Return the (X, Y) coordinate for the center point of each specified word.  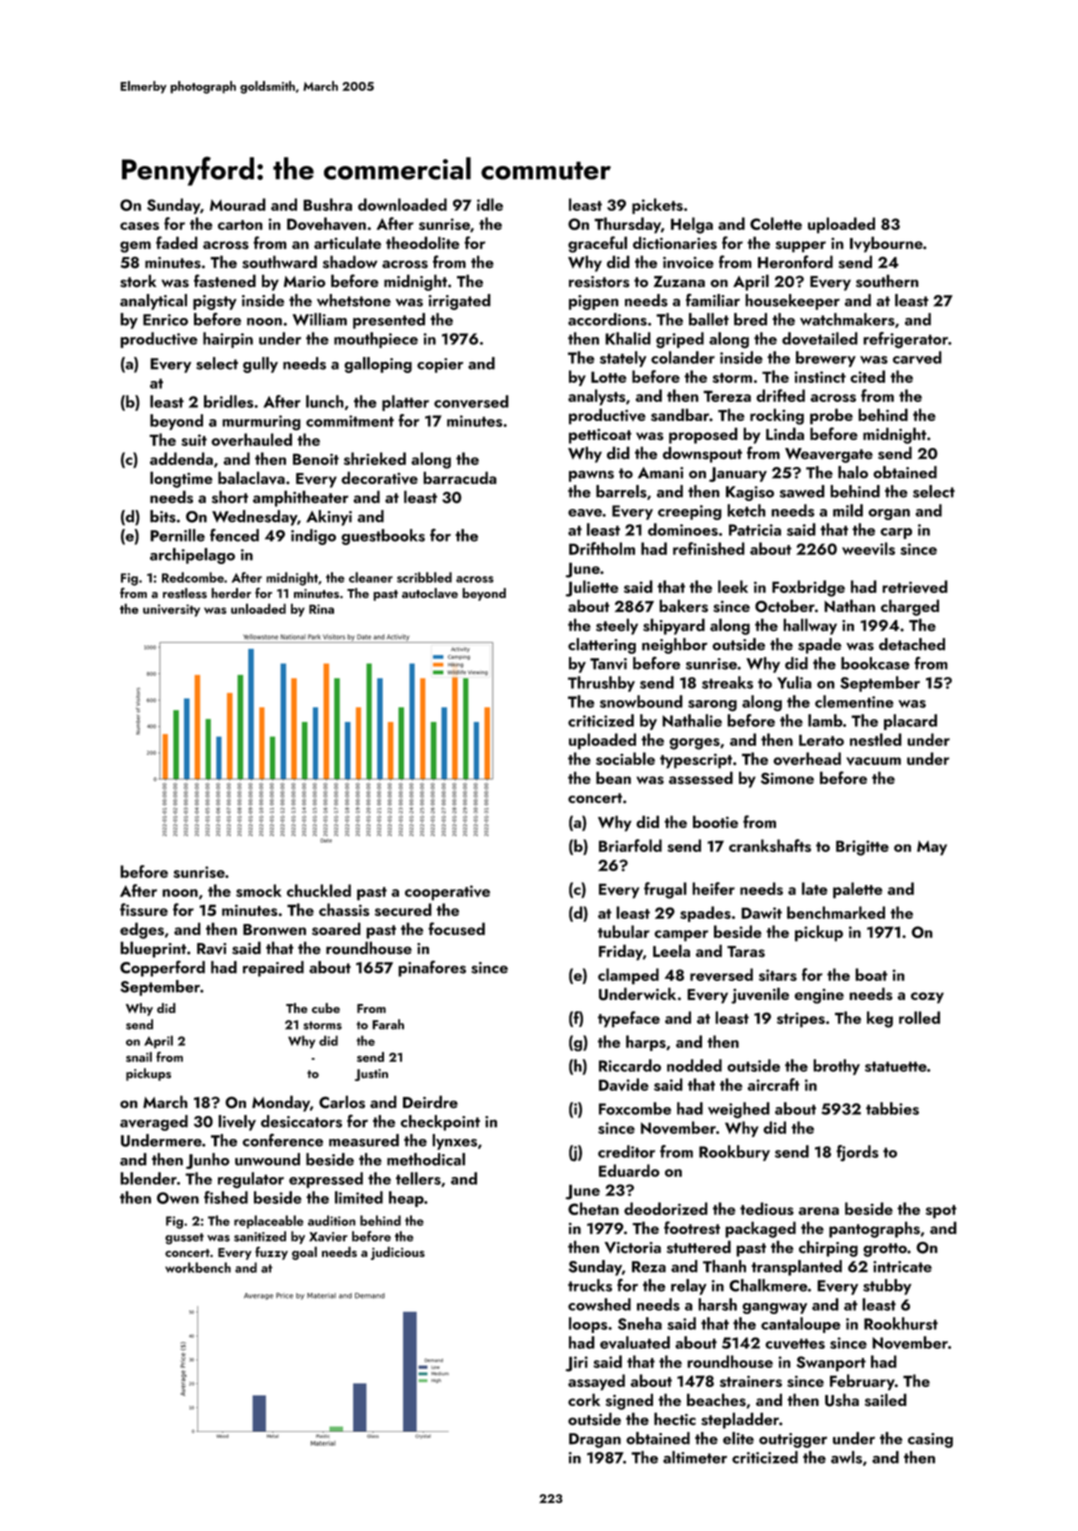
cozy (927, 998)
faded (177, 242)
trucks (590, 1285)
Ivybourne (886, 244)
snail (139, 1057)
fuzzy (271, 1253)
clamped (628, 976)
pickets (657, 206)
